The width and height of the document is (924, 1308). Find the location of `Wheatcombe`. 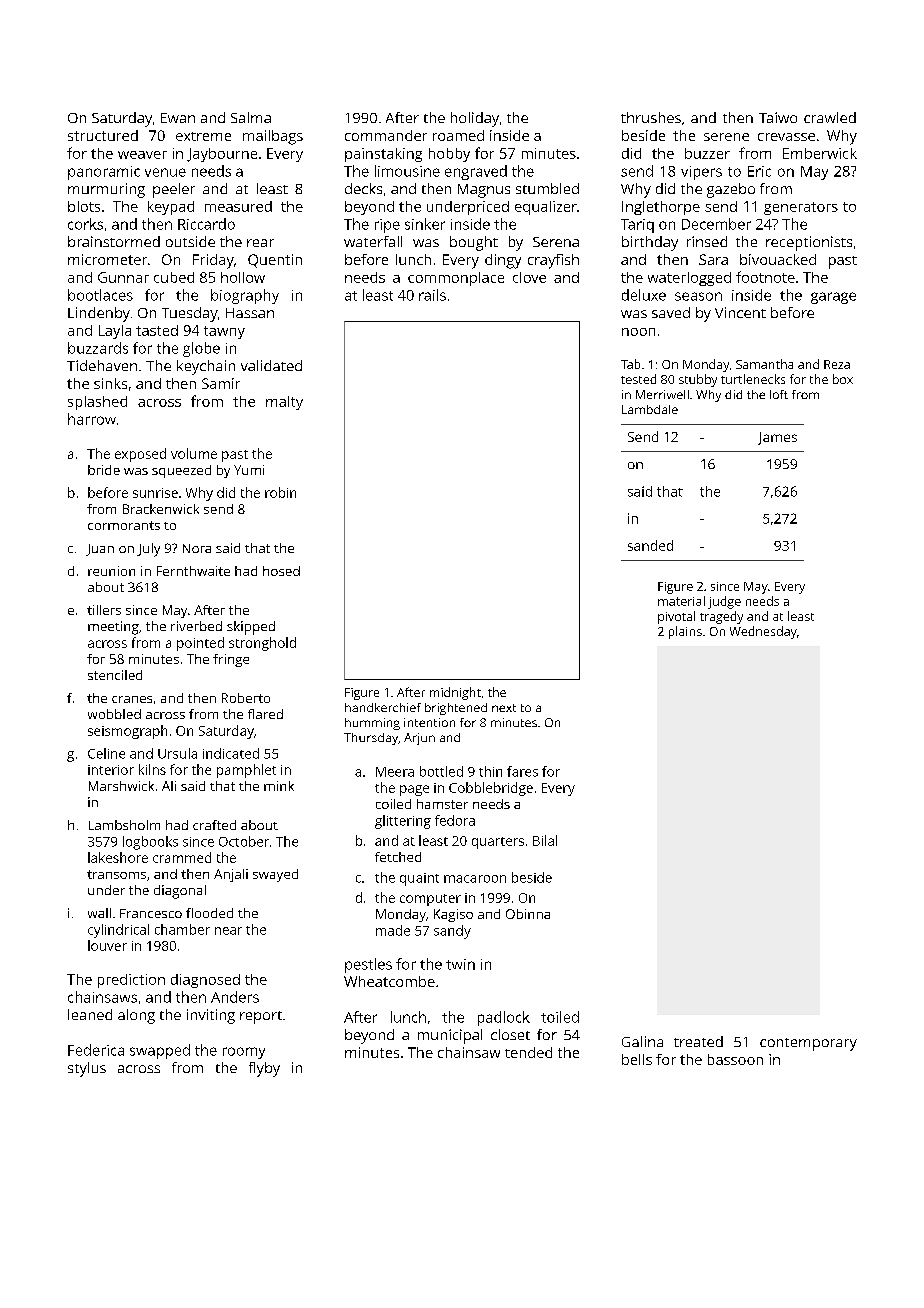

Wheatcombe is located at coordinates (389, 981).
